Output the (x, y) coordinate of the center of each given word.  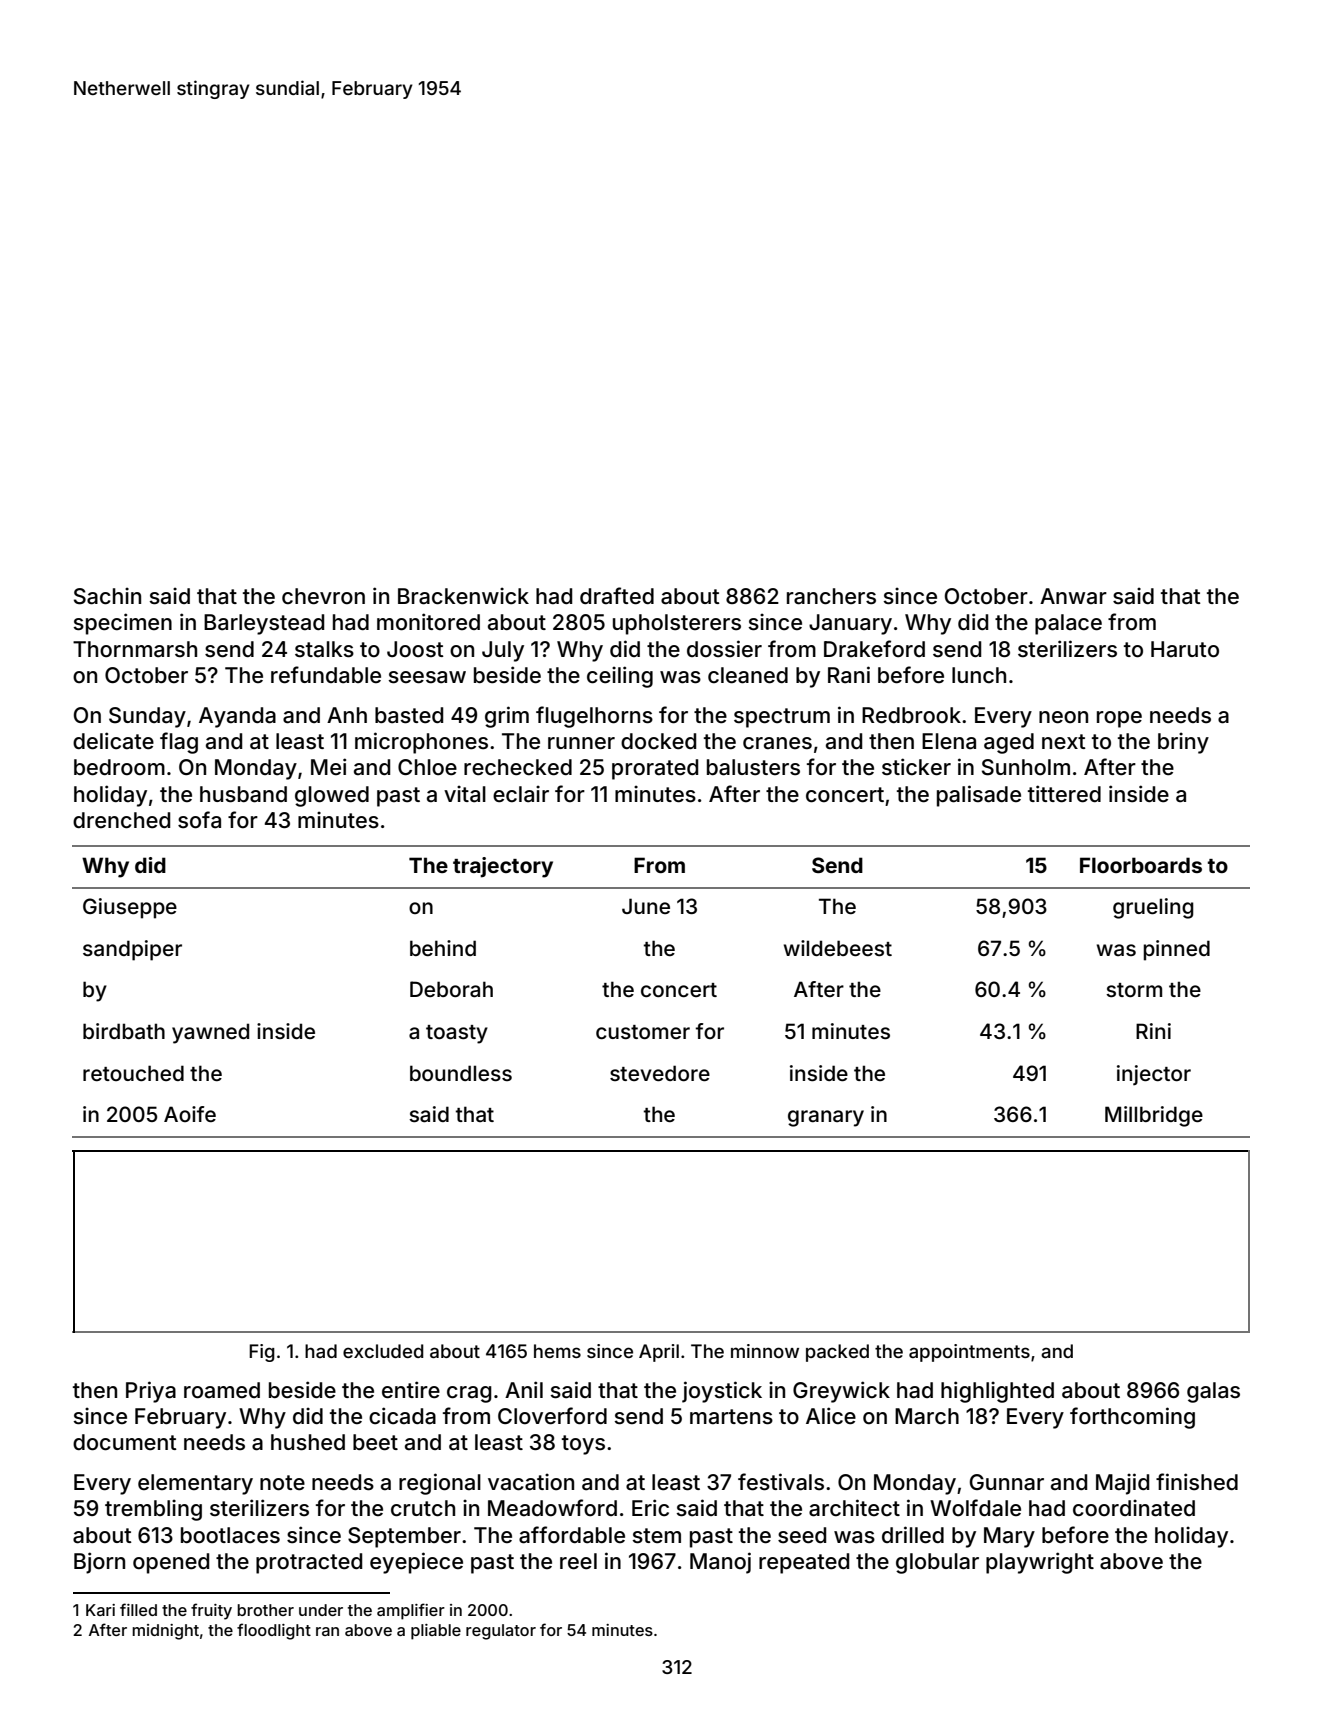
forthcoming (1132, 1418)
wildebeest (838, 948)
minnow (765, 1351)
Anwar (1073, 596)
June (646, 906)
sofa (199, 820)
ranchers (831, 596)
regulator (501, 1632)
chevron (323, 596)
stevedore (660, 1073)
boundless (461, 1073)
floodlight (274, 1631)
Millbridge (1154, 1116)
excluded (383, 1351)
